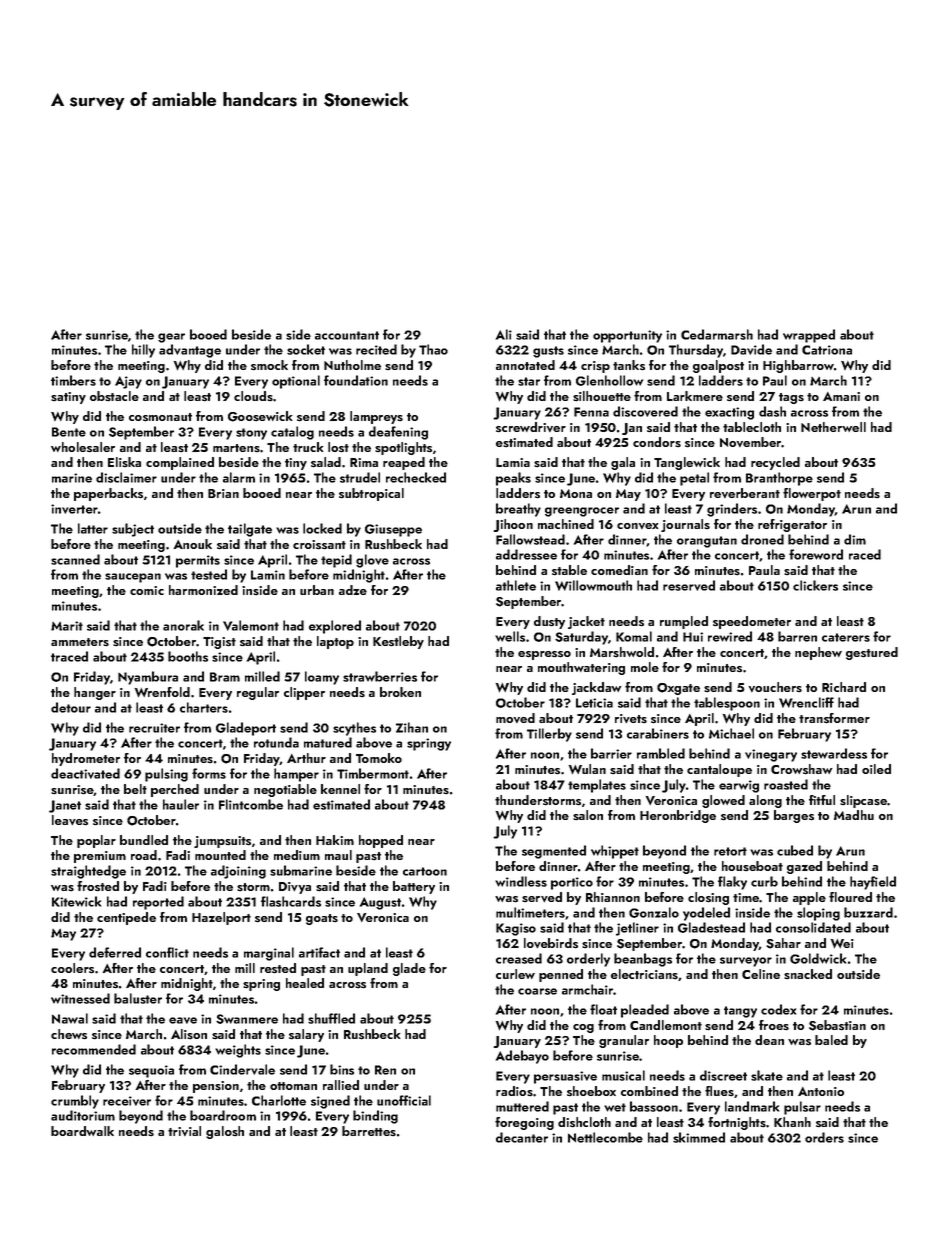 The image size is (952, 1233). What do you see at coordinates (393, 530) in the screenshot?
I see `Giuseppe` at bounding box center [393, 530].
